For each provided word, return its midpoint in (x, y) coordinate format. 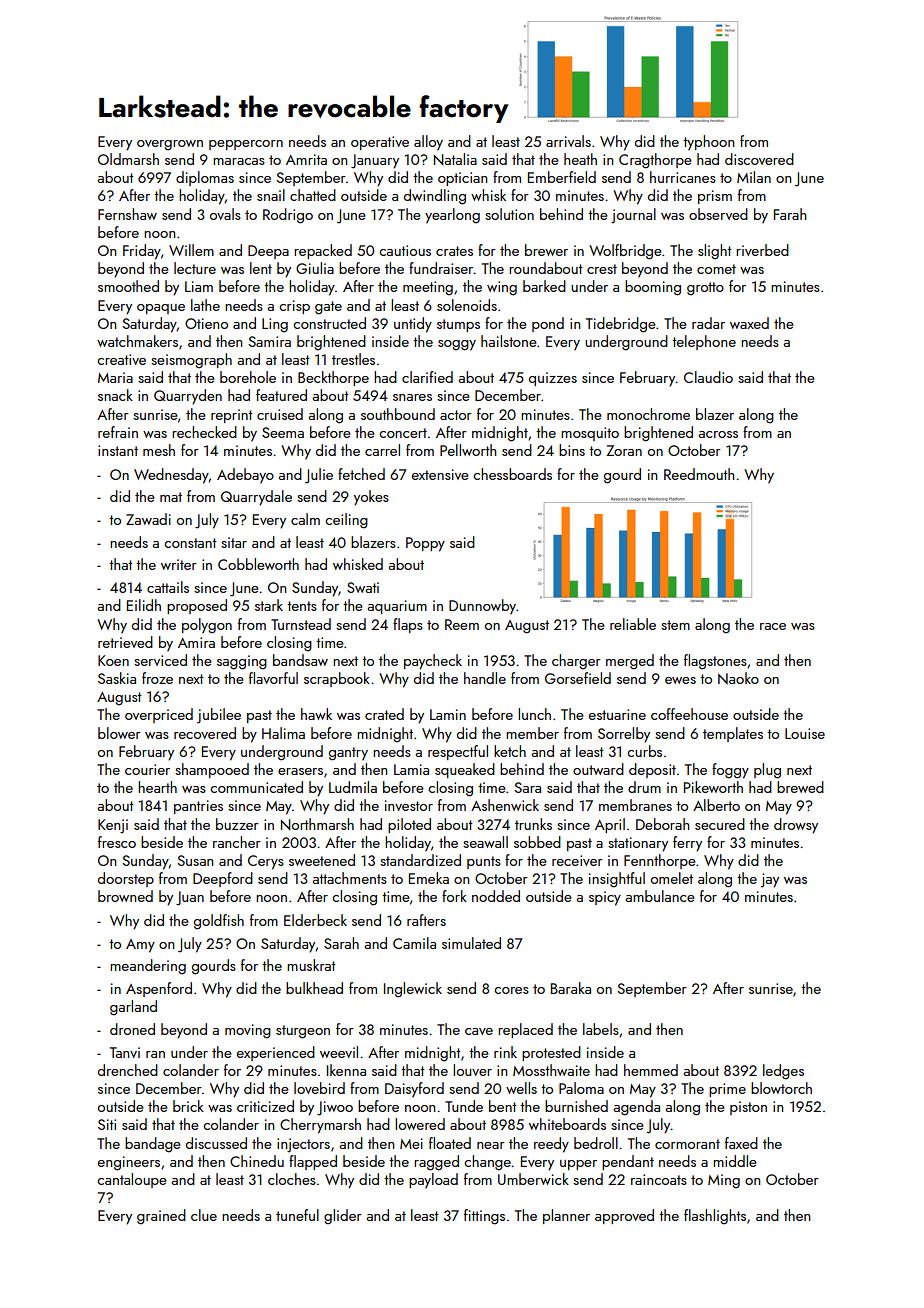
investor (409, 805)
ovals (225, 214)
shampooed (212, 770)
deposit (652, 770)
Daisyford (414, 1090)
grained (161, 1217)
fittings (484, 1217)
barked (544, 286)
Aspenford (159, 989)
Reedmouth (699, 474)
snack (115, 395)
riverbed (762, 250)
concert (403, 433)
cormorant (687, 1144)
